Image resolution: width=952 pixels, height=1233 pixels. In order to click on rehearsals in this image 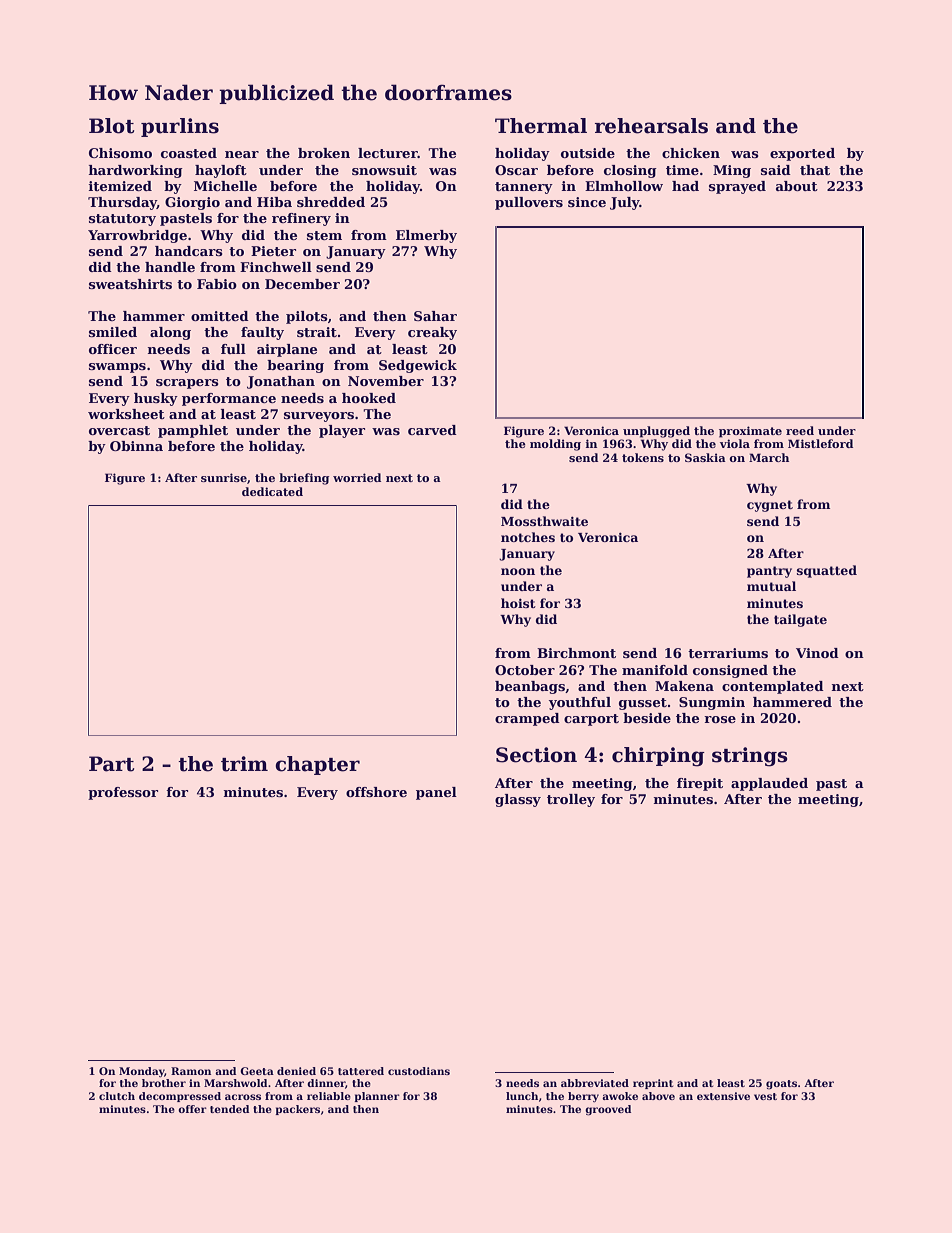, I will do `click(651, 126)`.
